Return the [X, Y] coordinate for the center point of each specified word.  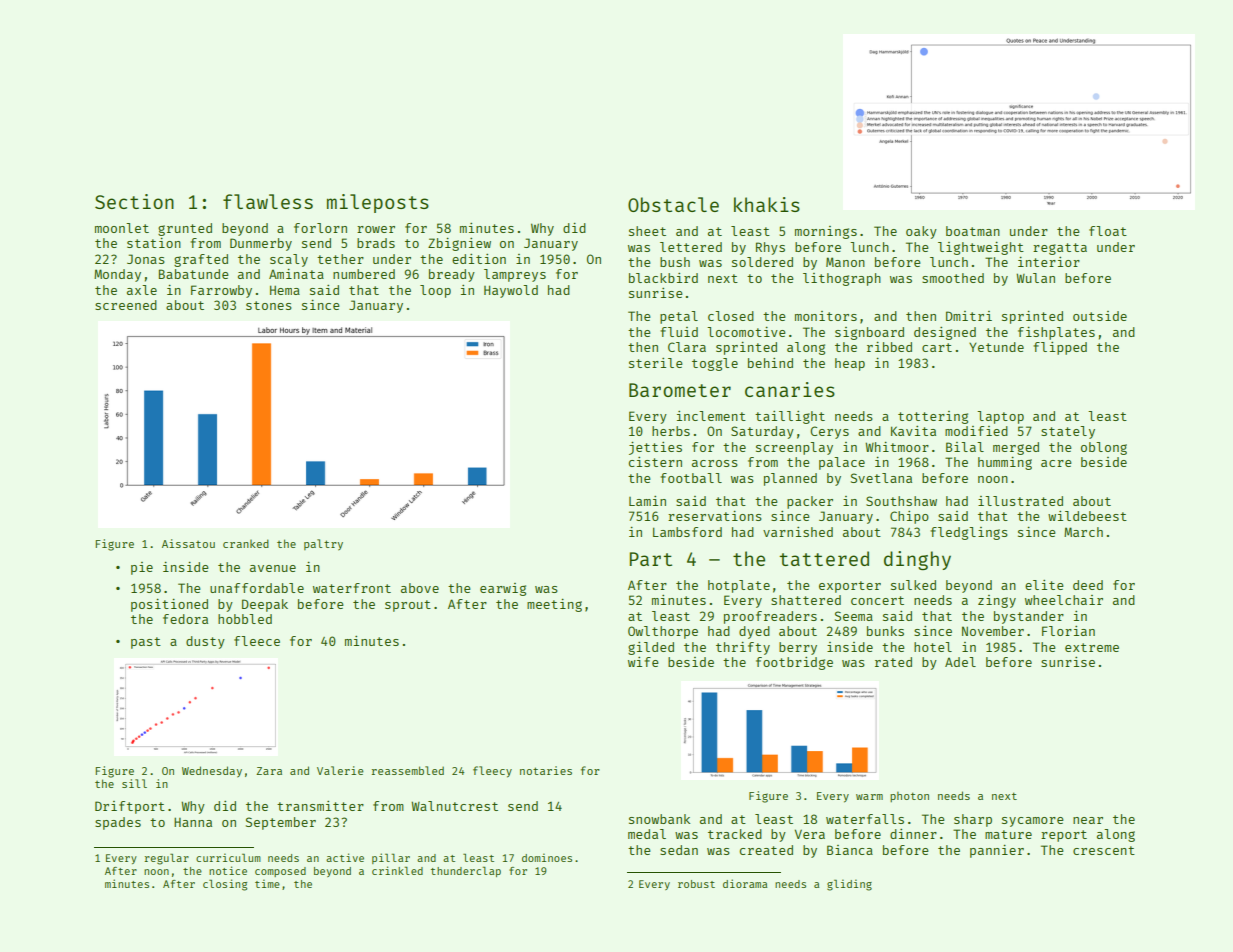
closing [225, 885]
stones [269, 305]
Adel [960, 662]
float [1108, 231]
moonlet [122, 228]
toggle [715, 364]
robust [696, 884]
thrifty [743, 648]
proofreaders [770, 617]
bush [675, 262]
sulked [913, 585]
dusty [205, 642]
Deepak [265, 605]
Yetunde [996, 347]
